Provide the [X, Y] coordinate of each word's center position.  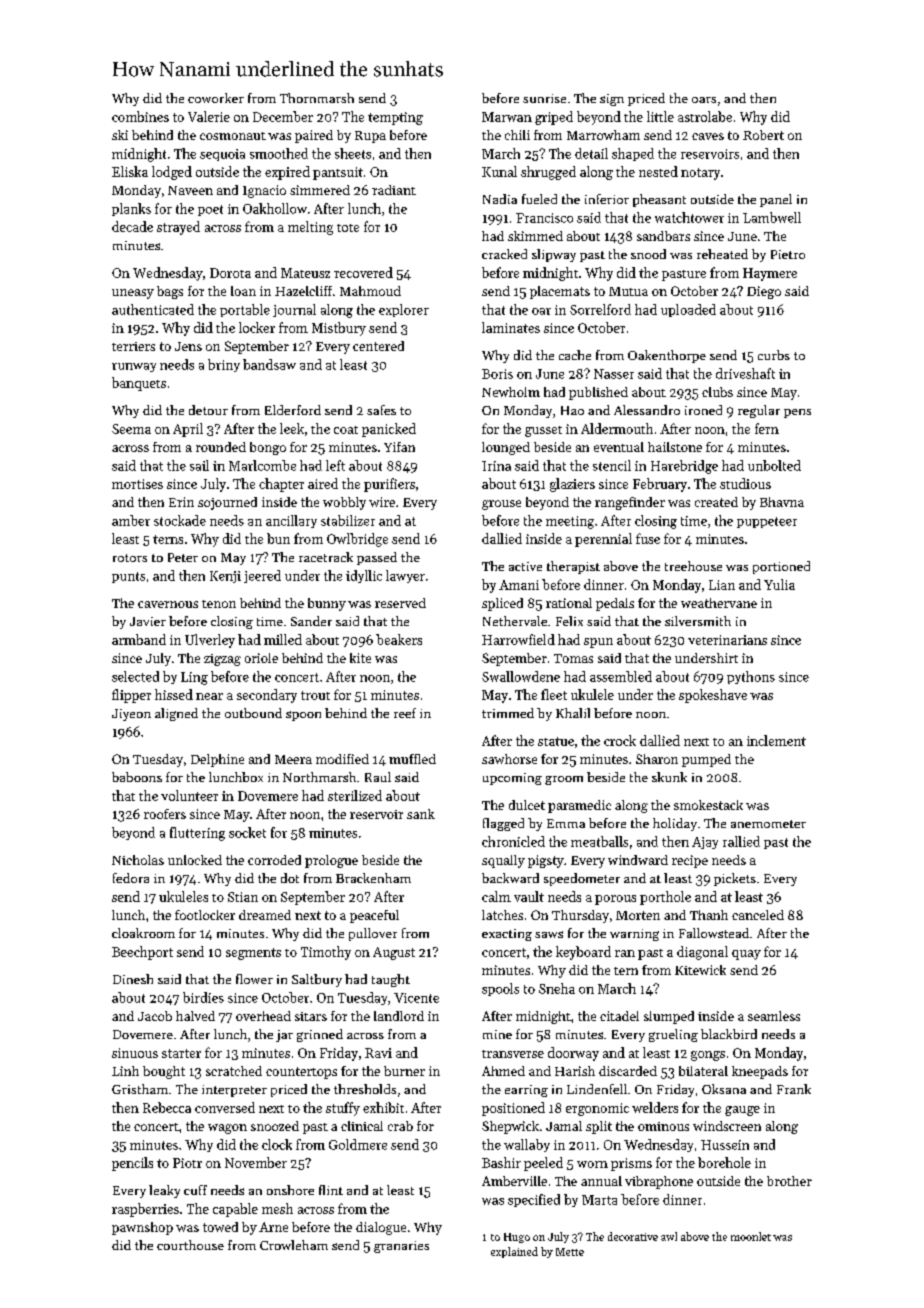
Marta [599, 1200]
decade [132, 226]
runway [134, 367]
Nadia [500, 199]
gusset [543, 431]
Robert [763, 135]
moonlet [751, 1236]
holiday [675, 824]
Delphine [217, 760]
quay [746, 955]
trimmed [508, 713]
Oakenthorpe [667, 356]
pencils [132, 1164]
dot [290, 878]
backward [510, 878]
